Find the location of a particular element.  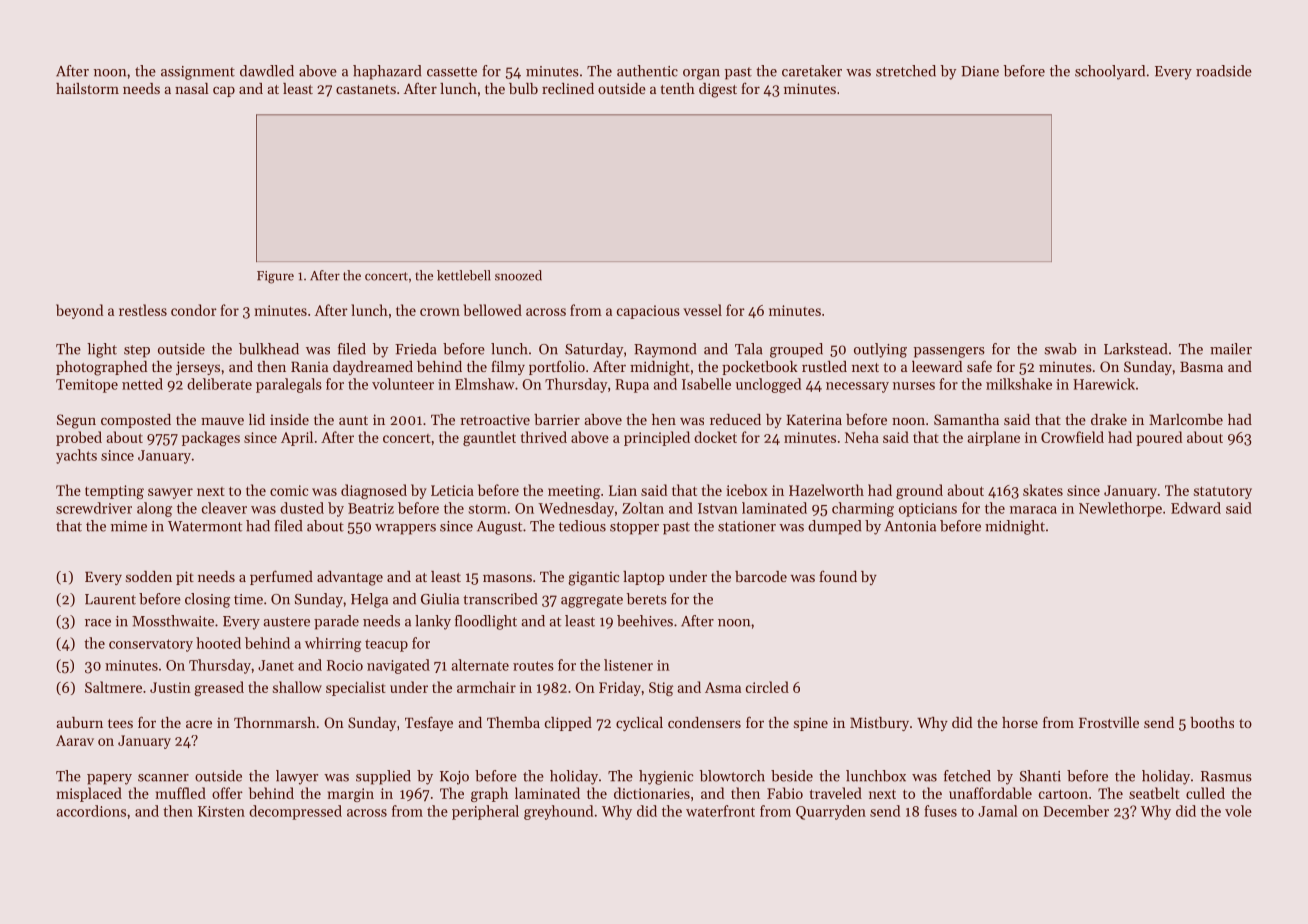

schoolyard is located at coordinates (1110, 72).
